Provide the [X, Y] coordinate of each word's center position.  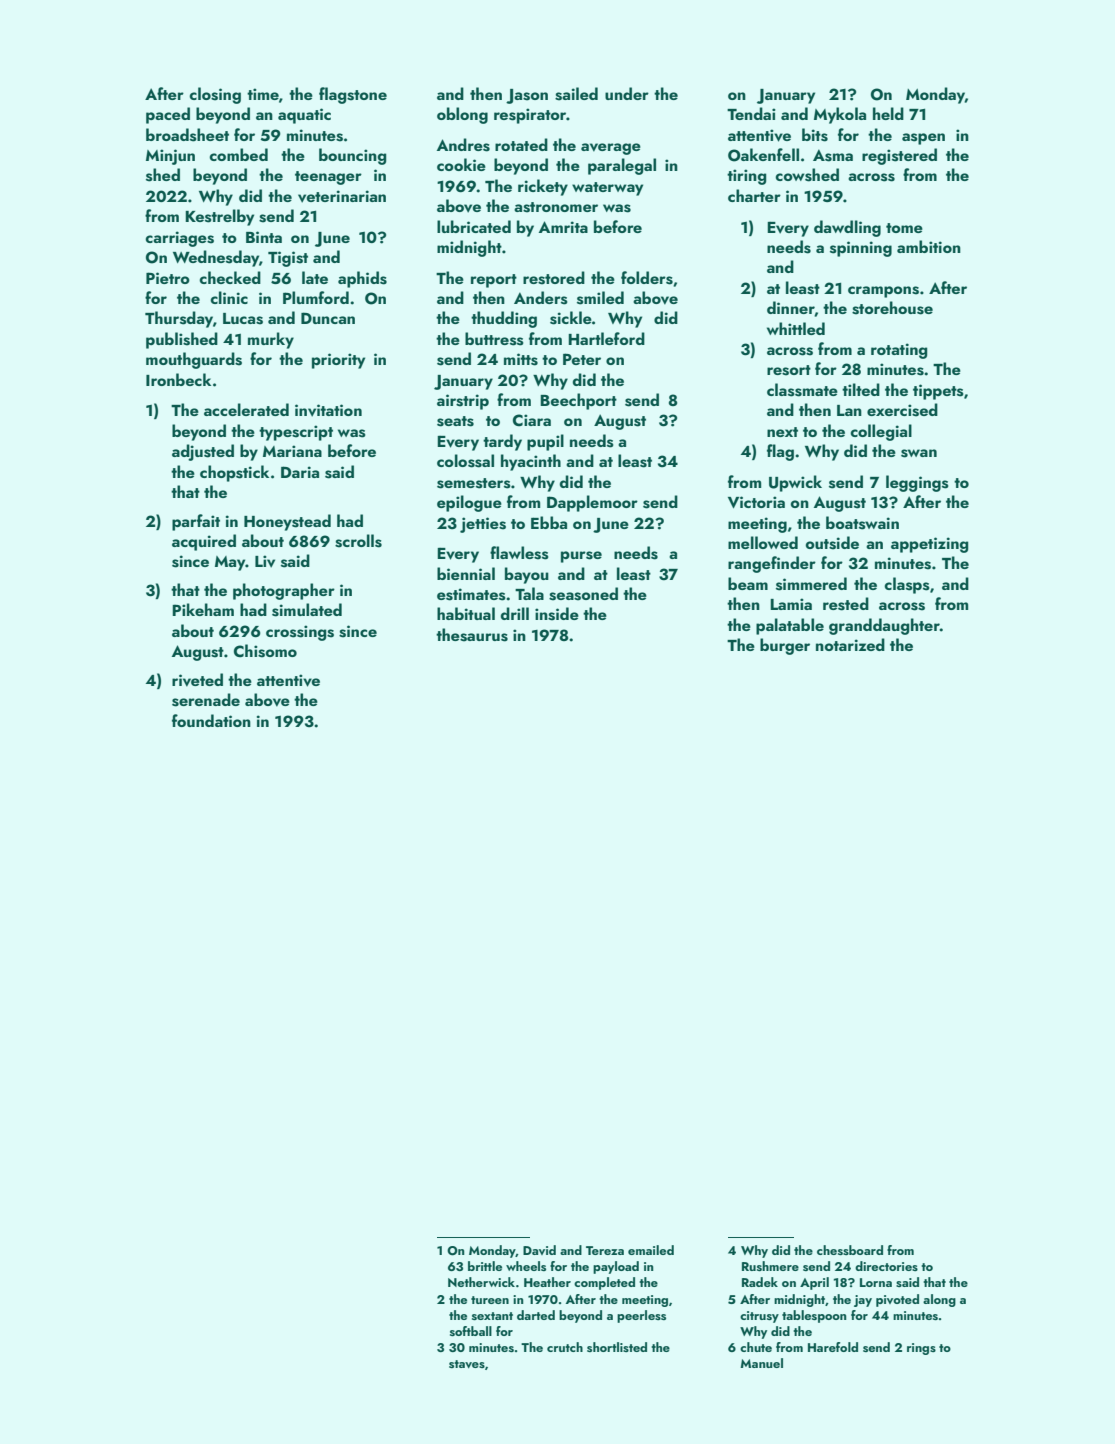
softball [471, 1331]
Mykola [840, 115]
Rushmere [770, 1266]
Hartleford [606, 338]
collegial [881, 432]
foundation [211, 720]
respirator [530, 116]
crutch [565, 1347]
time [263, 94]
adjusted [203, 452]
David [539, 1250]
